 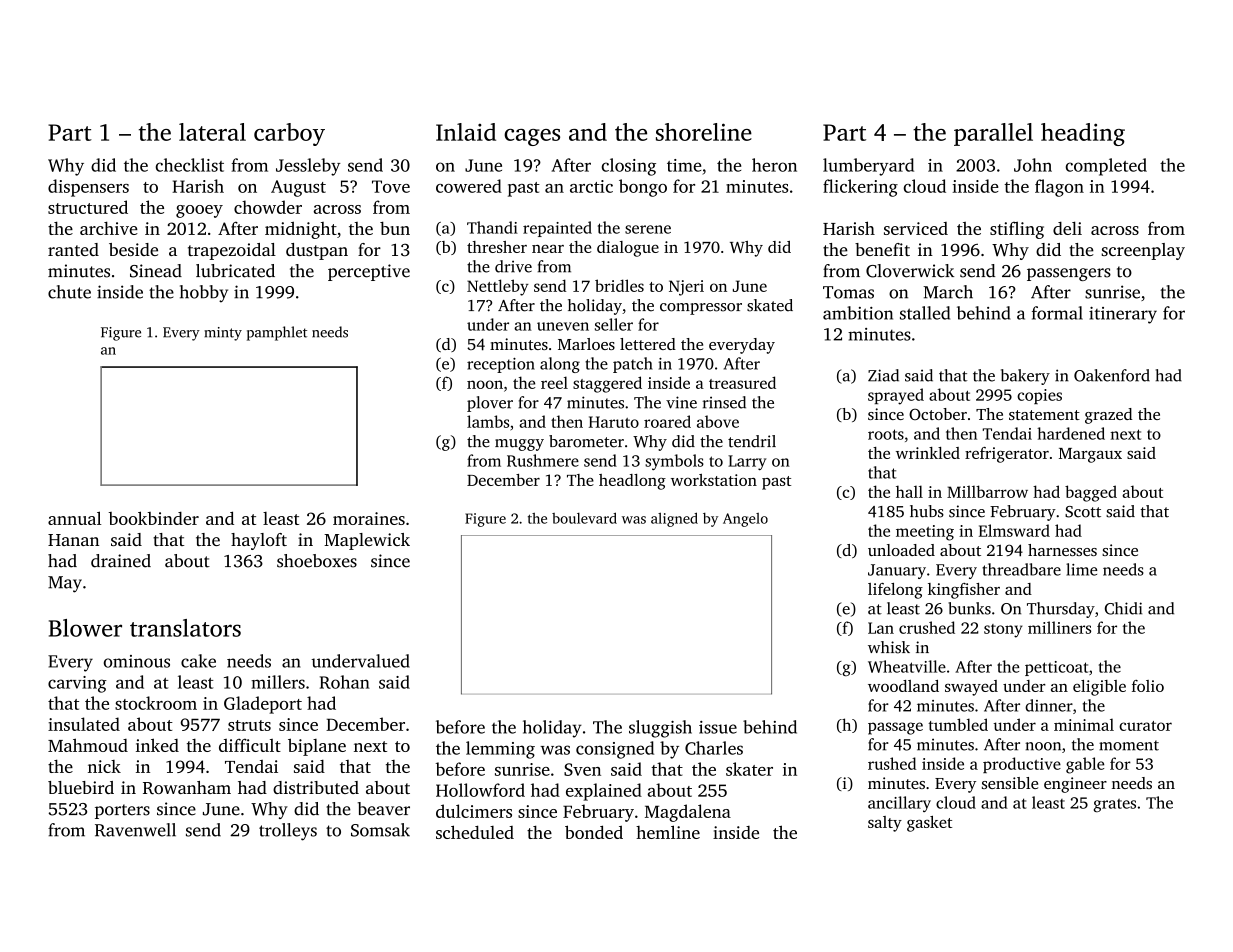 What do you see at coordinates (958, 724) in the screenshot?
I see `tumbled` at bounding box center [958, 724].
